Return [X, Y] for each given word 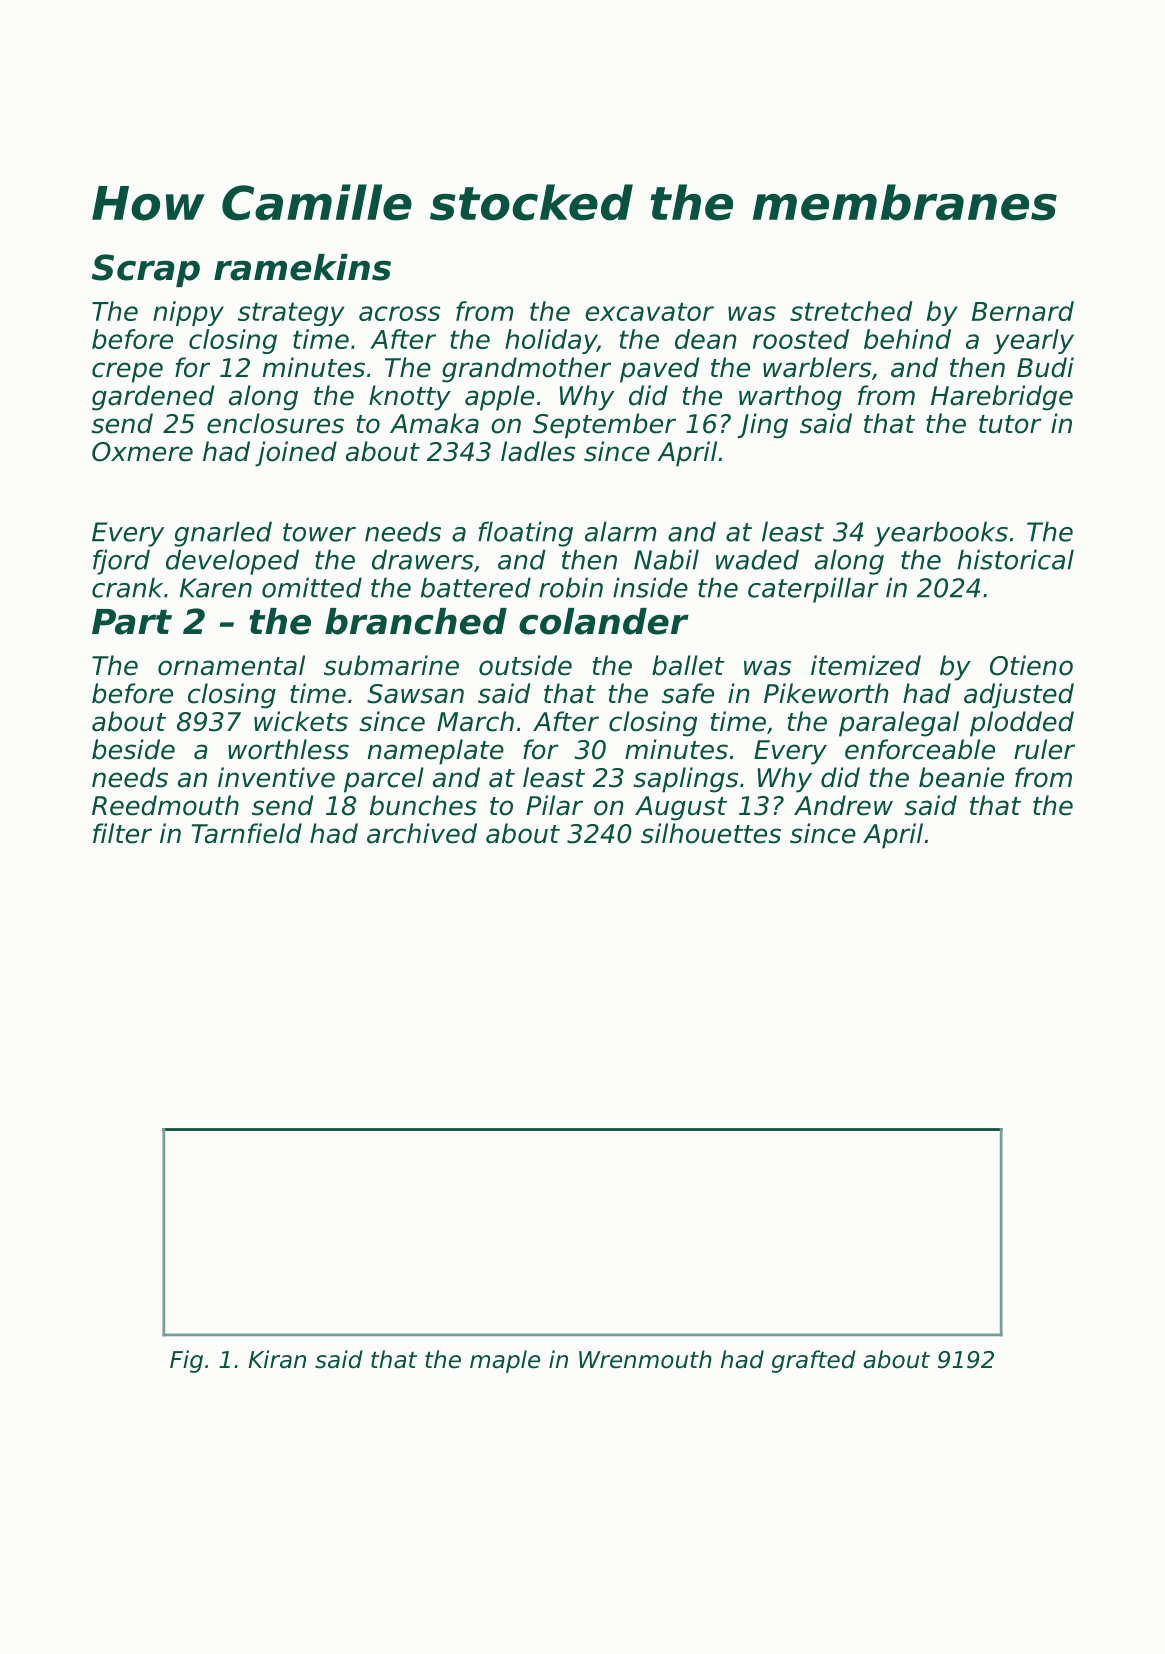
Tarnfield [247, 833]
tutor [1010, 424]
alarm [620, 531]
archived [422, 833]
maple [505, 1361]
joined [296, 454]
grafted [814, 1361]
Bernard [1023, 311]
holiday [551, 341]
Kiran [277, 1359]
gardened [153, 398]
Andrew [843, 805]
